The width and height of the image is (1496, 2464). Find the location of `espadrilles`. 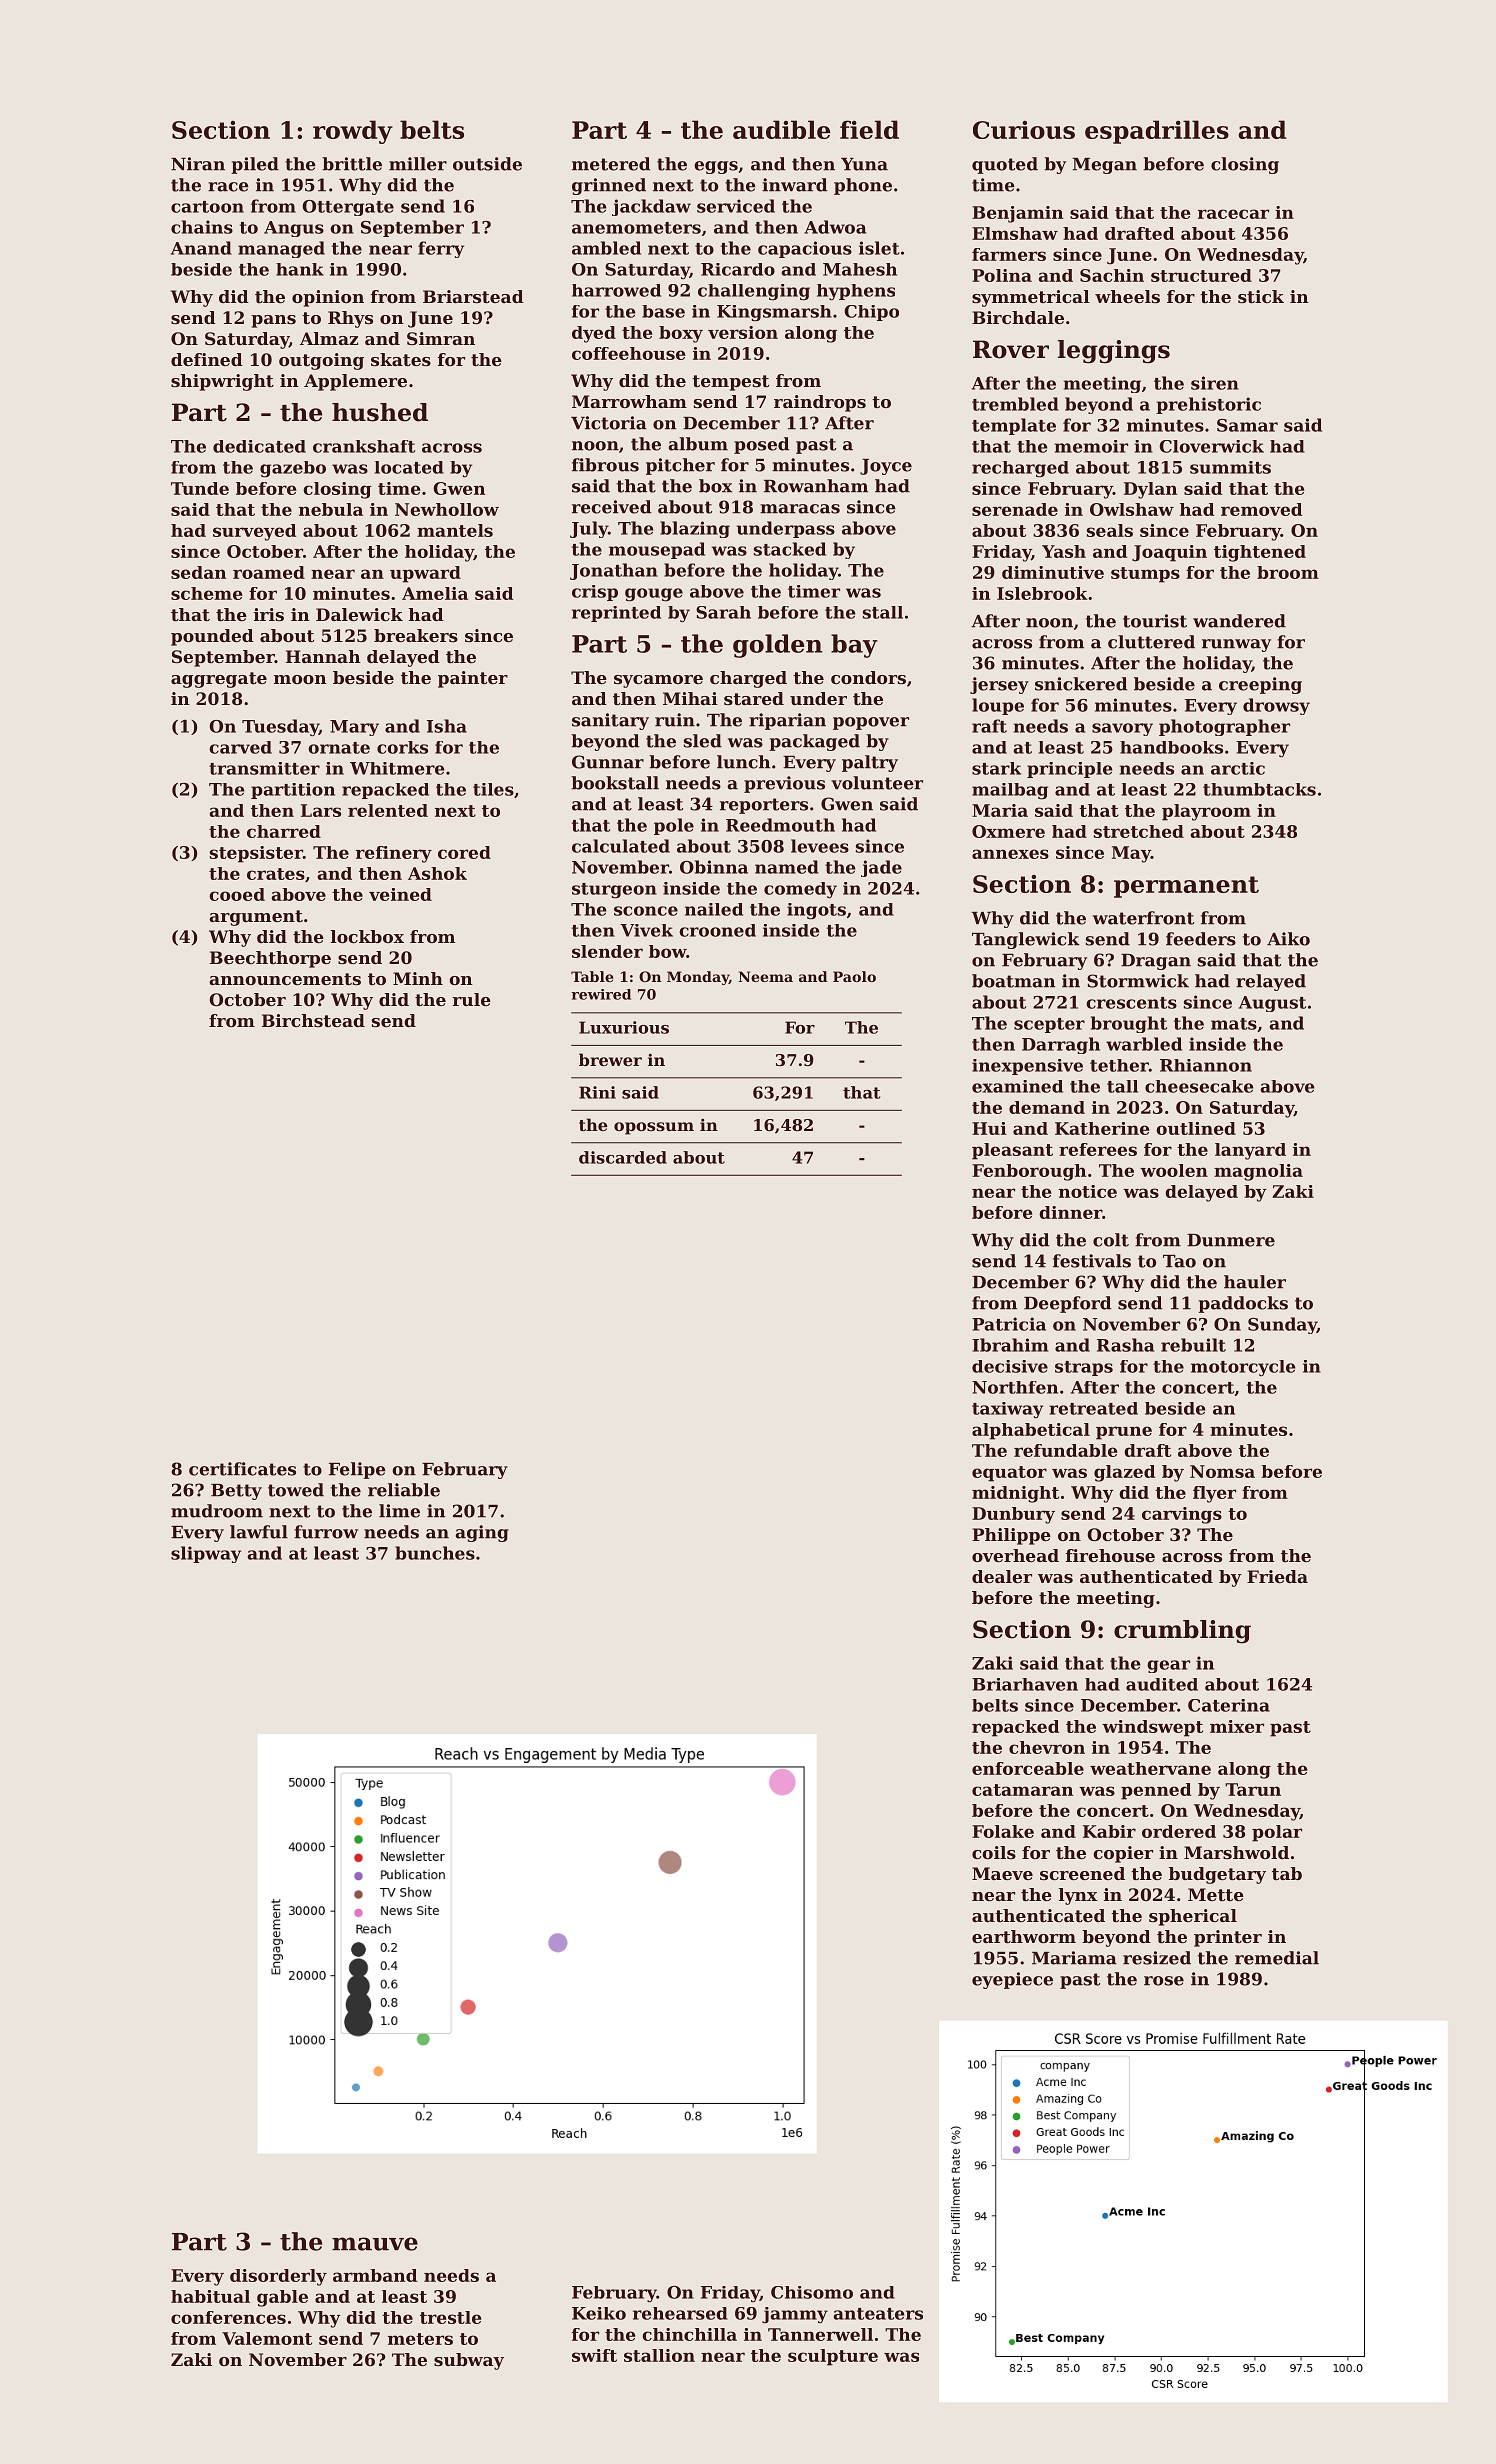

espadrilles is located at coordinates (1157, 132).
